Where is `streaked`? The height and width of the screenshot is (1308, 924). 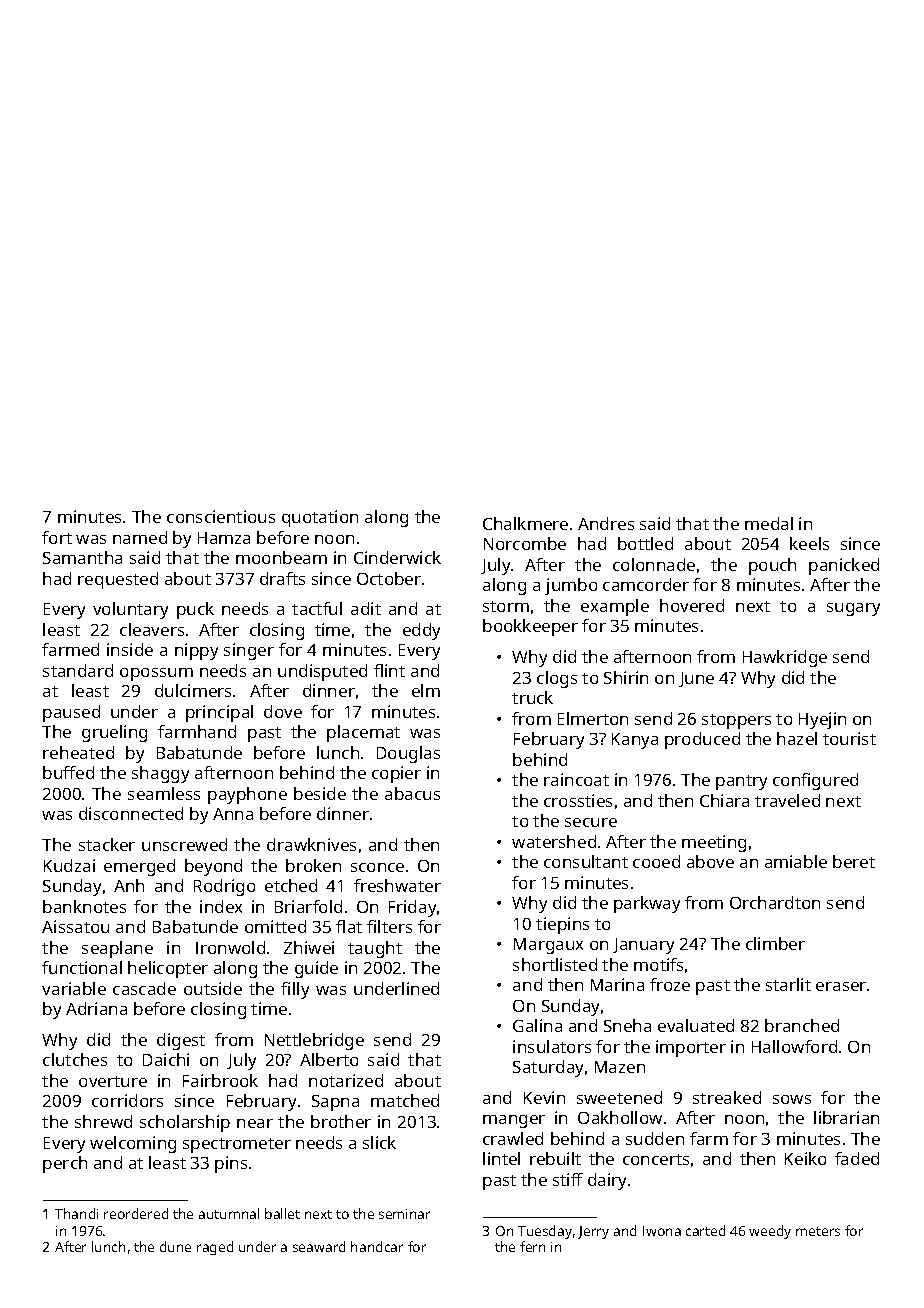
streaked is located at coordinates (727, 1097).
